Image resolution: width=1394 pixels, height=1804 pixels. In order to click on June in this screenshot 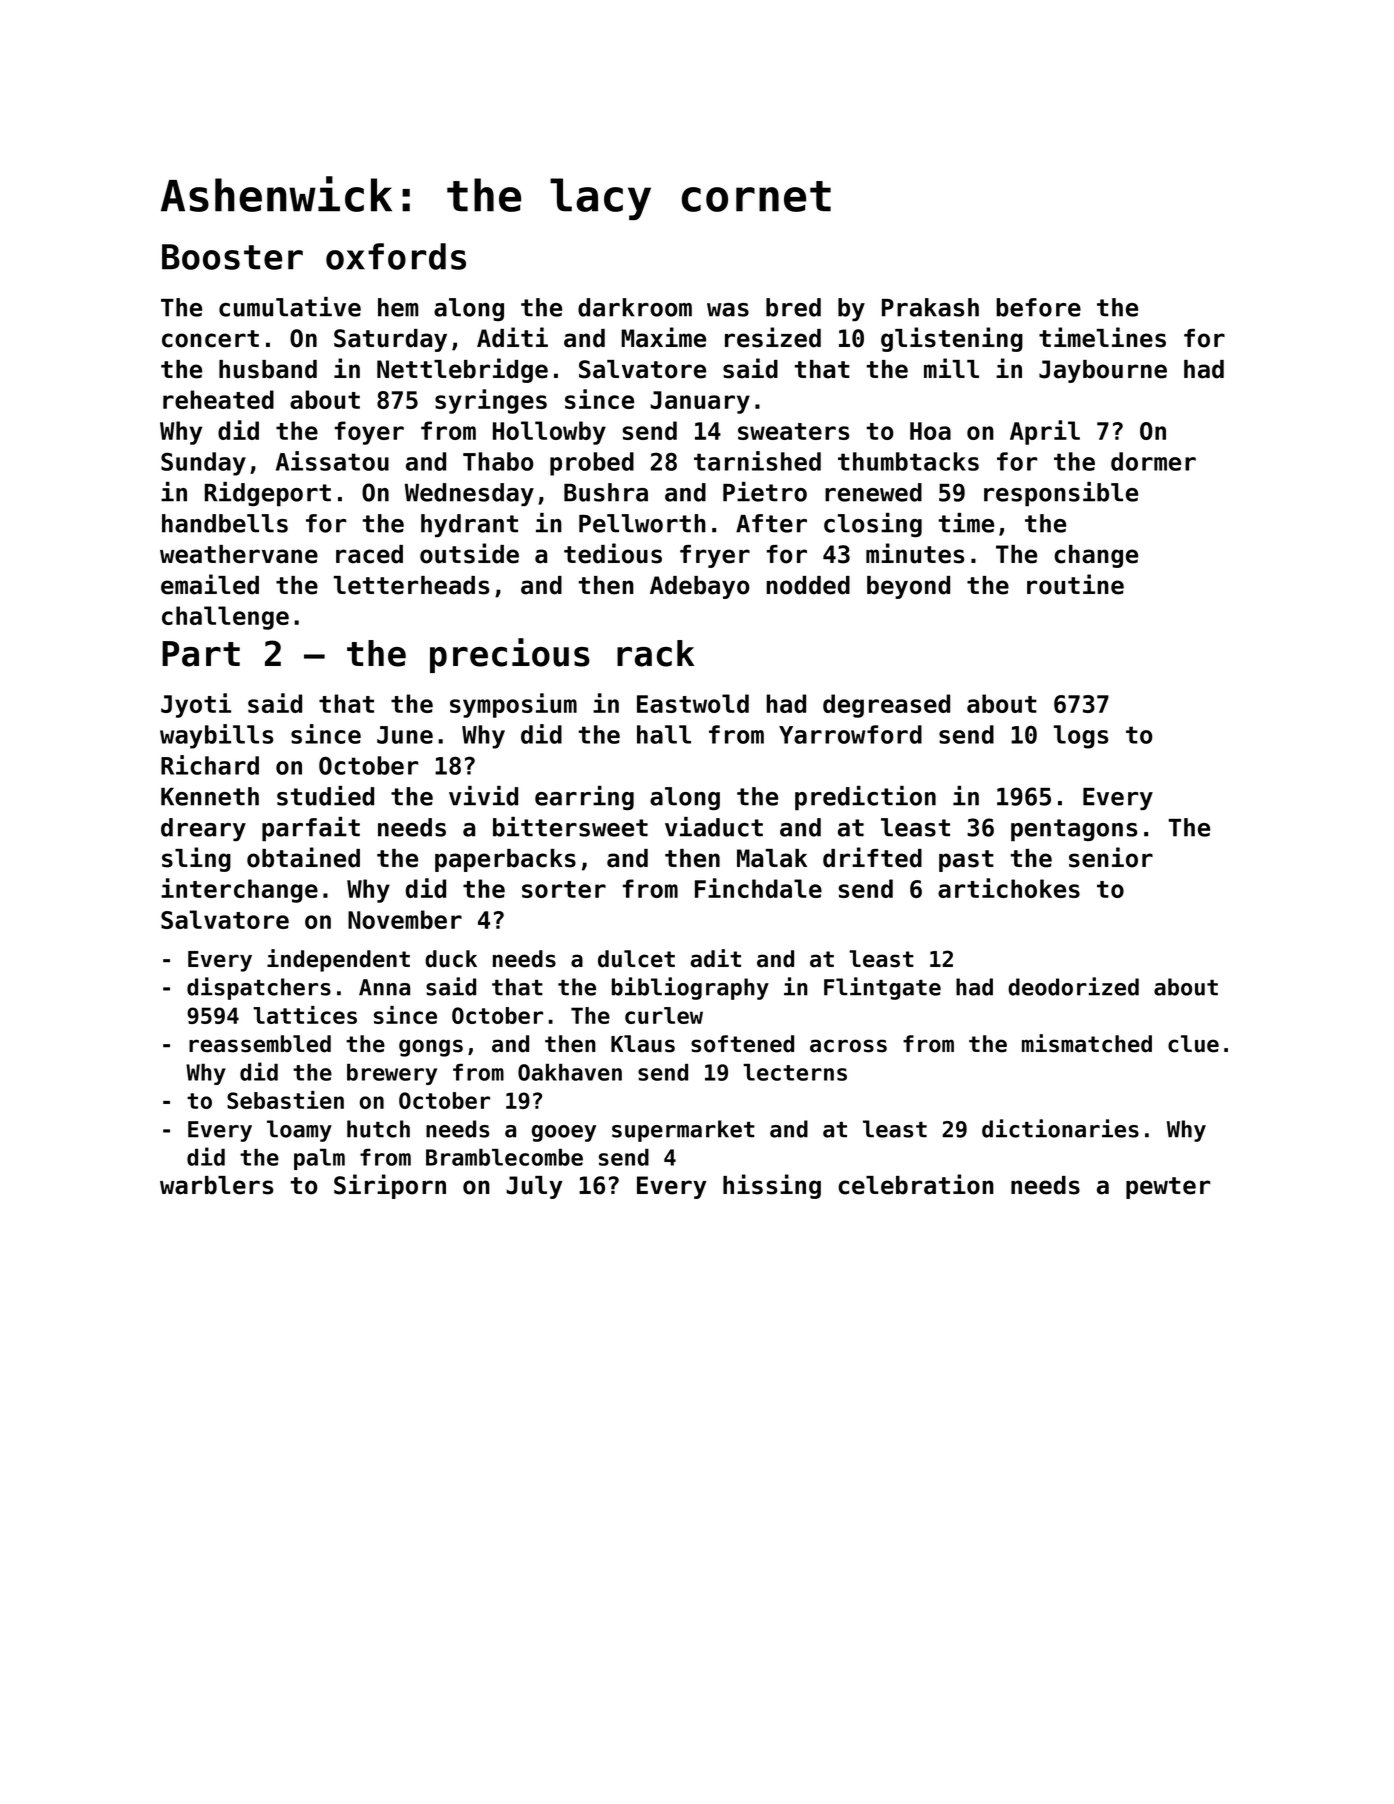, I will do `click(405, 735)`.
